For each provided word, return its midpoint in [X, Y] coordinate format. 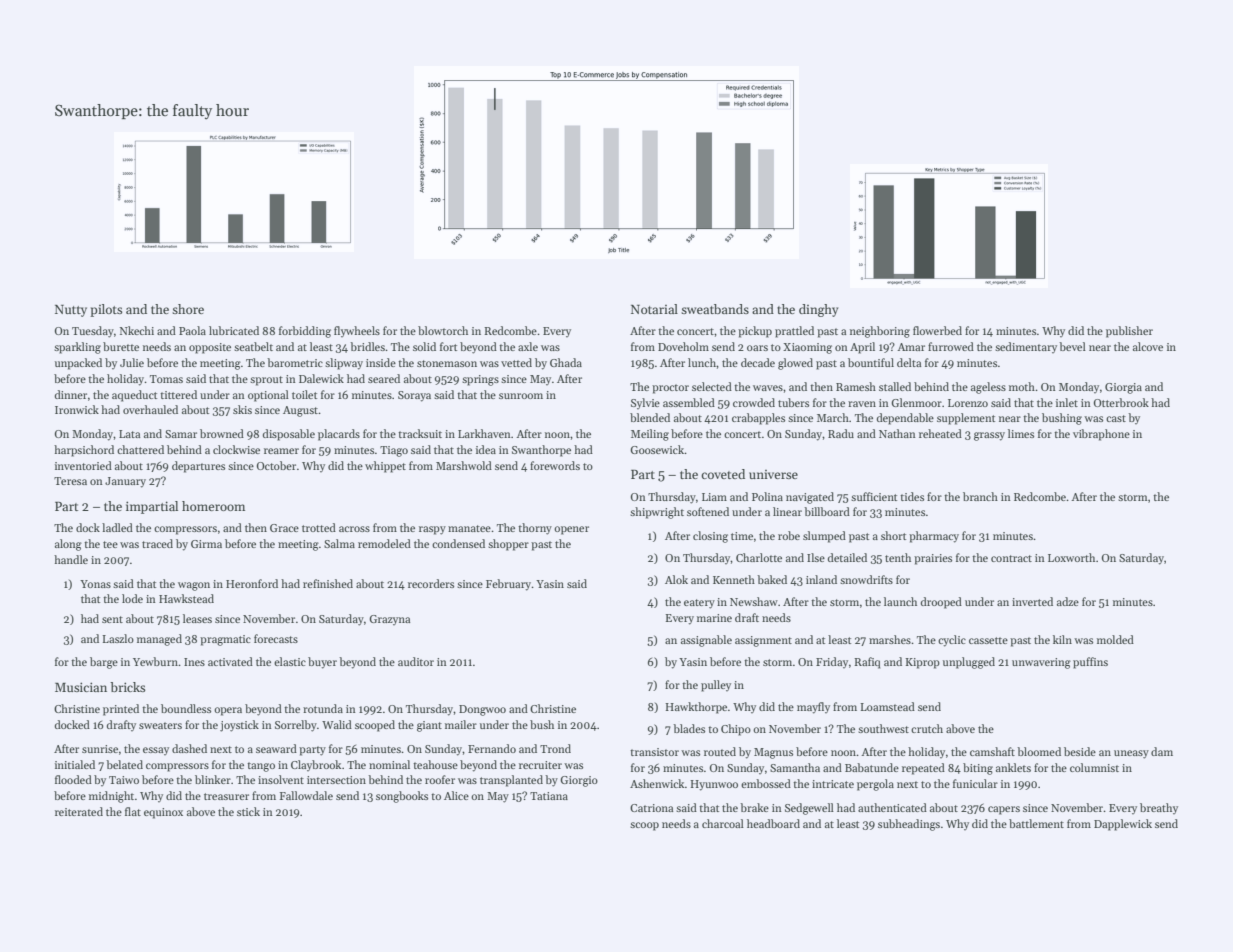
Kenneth [734, 579]
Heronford [252, 583]
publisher [1129, 332]
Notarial [654, 309]
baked [772, 579]
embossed [766, 783]
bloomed [1039, 751]
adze [1068, 601]
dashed [189, 748]
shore [188, 309]
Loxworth [1071, 557]
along [68, 545]
